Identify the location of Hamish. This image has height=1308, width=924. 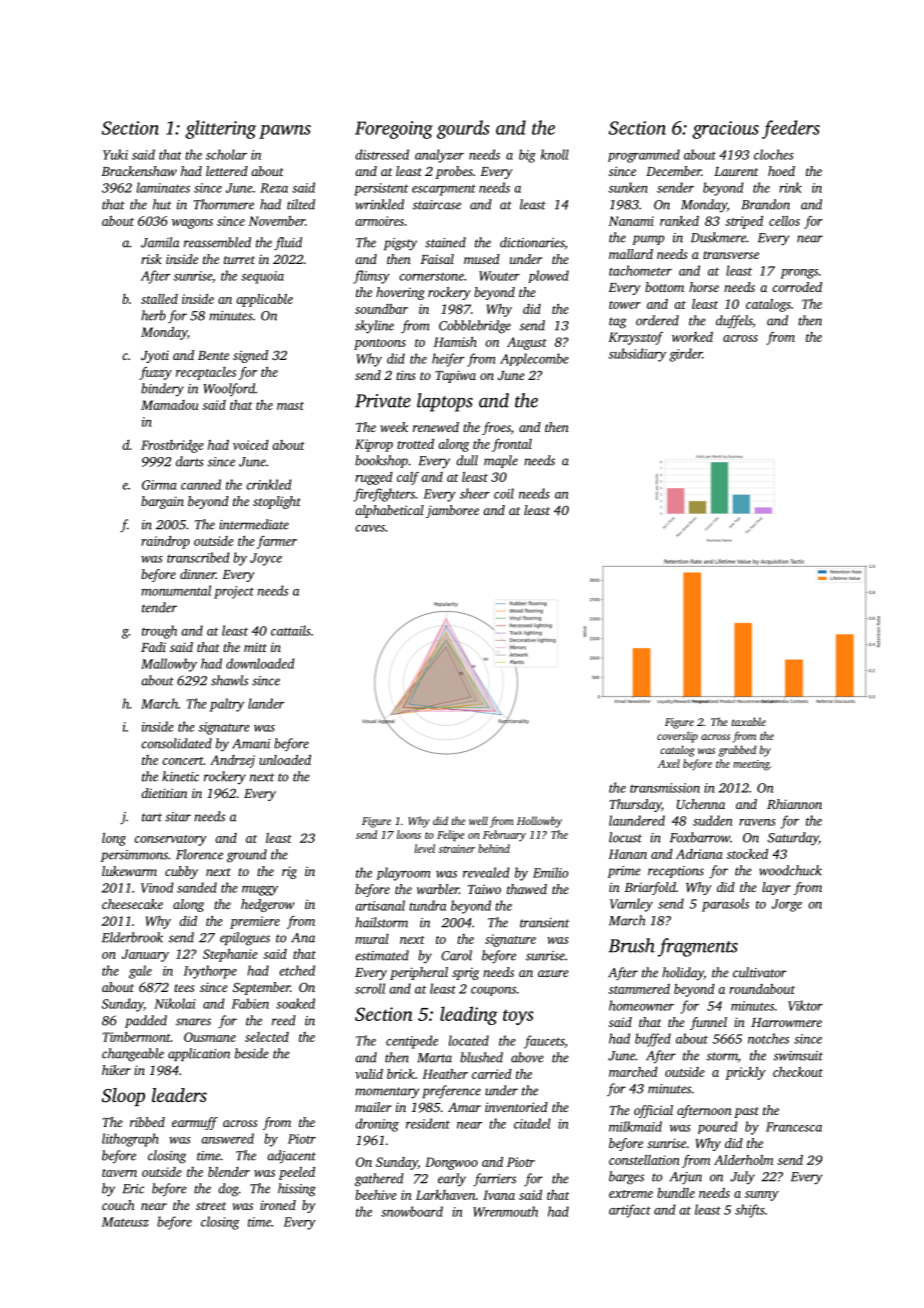
(455, 342).
